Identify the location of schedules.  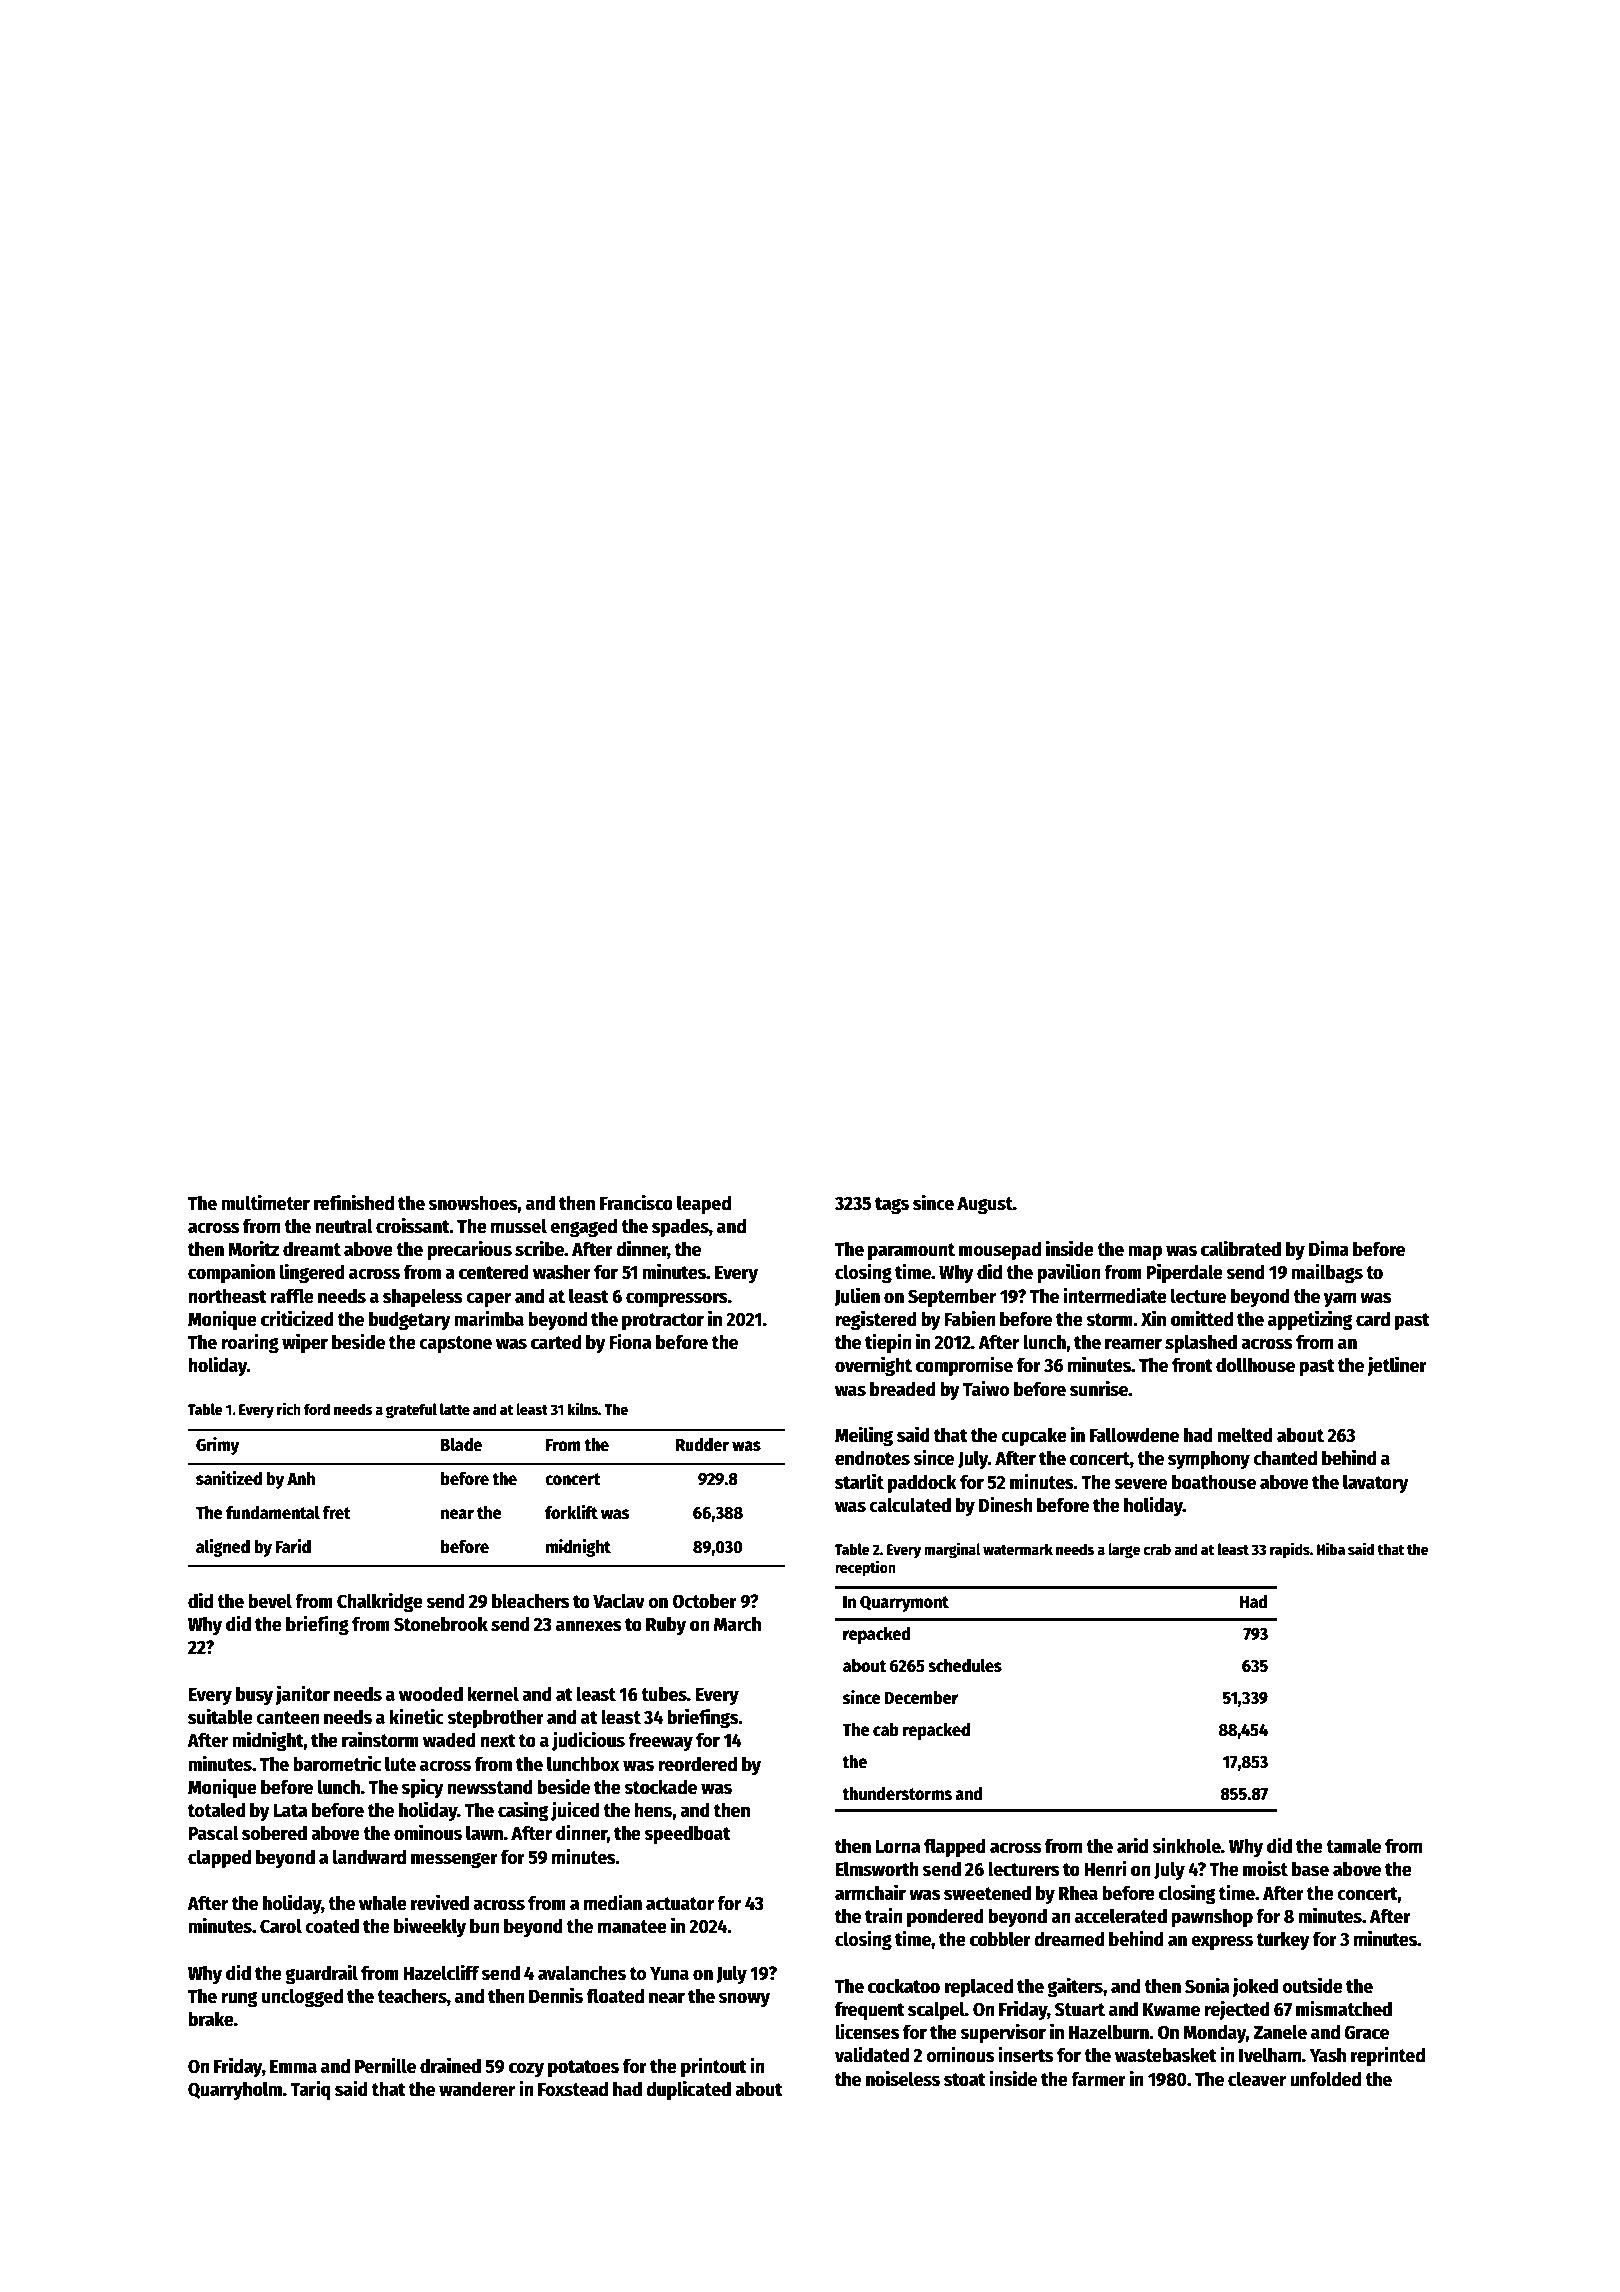
(965, 1665).
